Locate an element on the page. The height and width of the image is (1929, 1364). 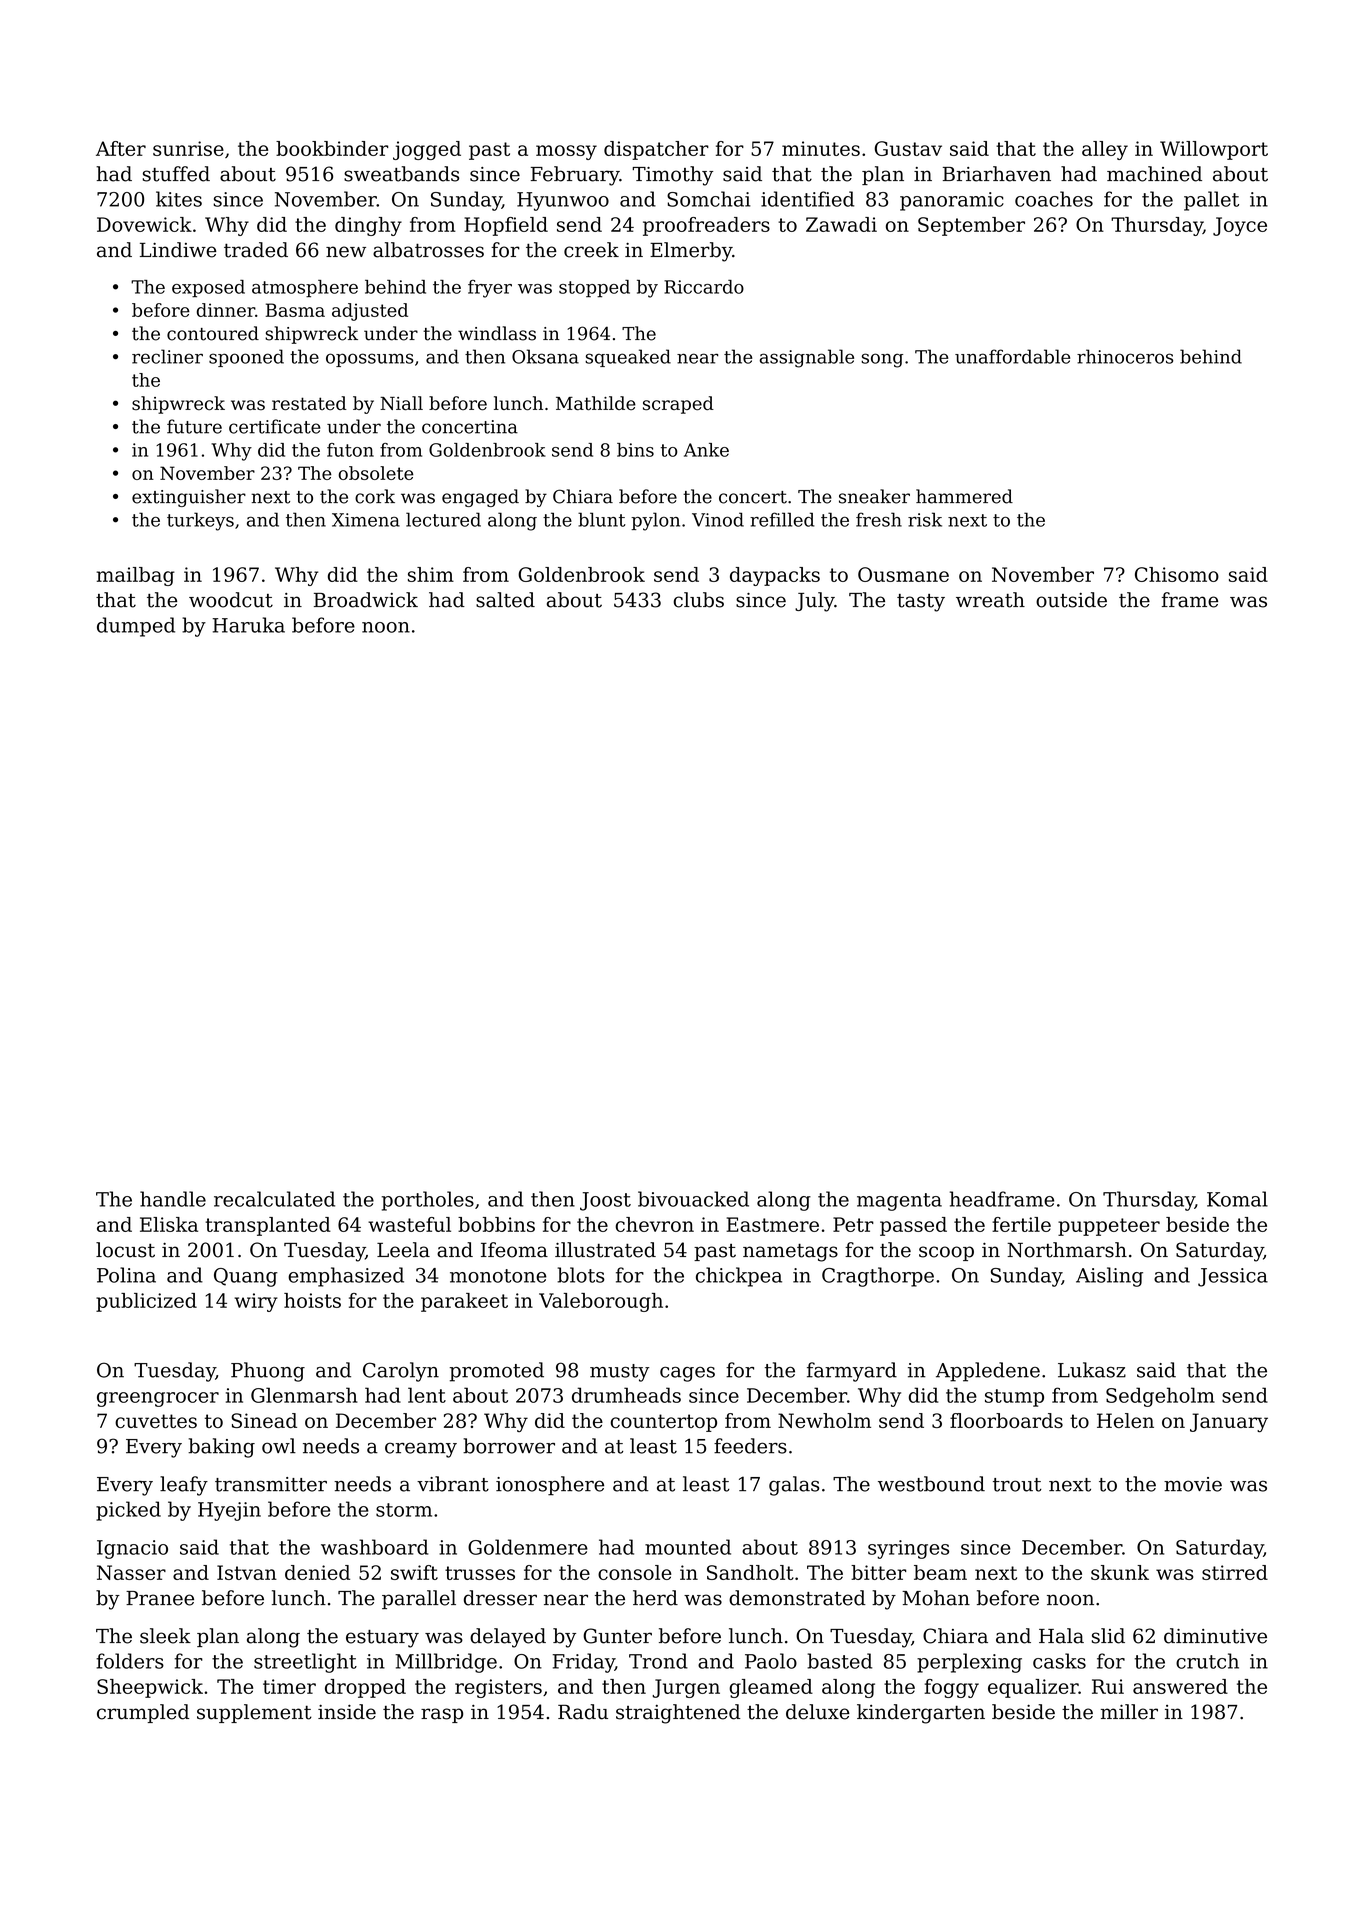
miller is located at coordinates (1129, 1712).
